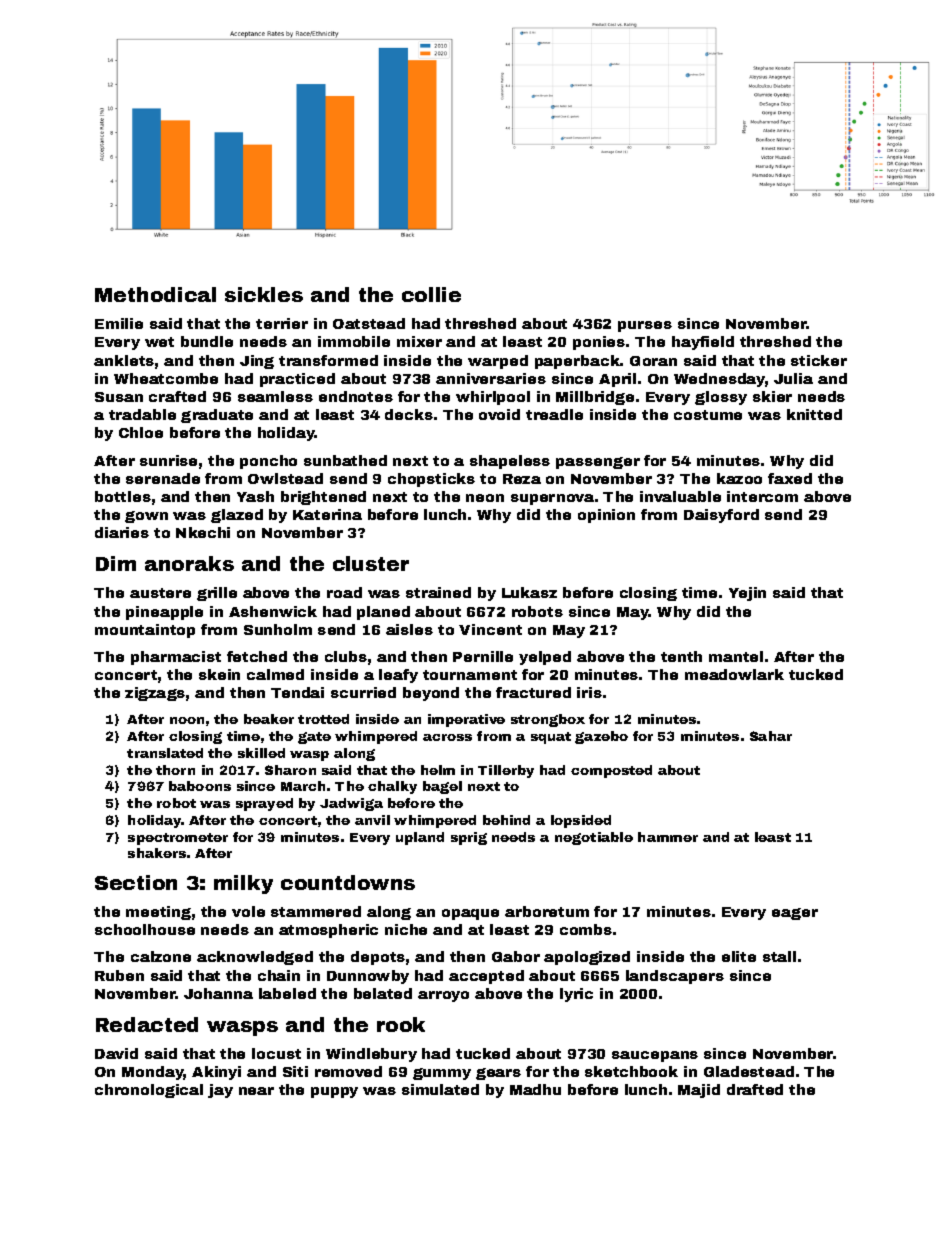 The height and width of the screenshot is (1233, 952). Describe the element at coordinates (529, 592) in the screenshot. I see `Lukasz` at that location.
